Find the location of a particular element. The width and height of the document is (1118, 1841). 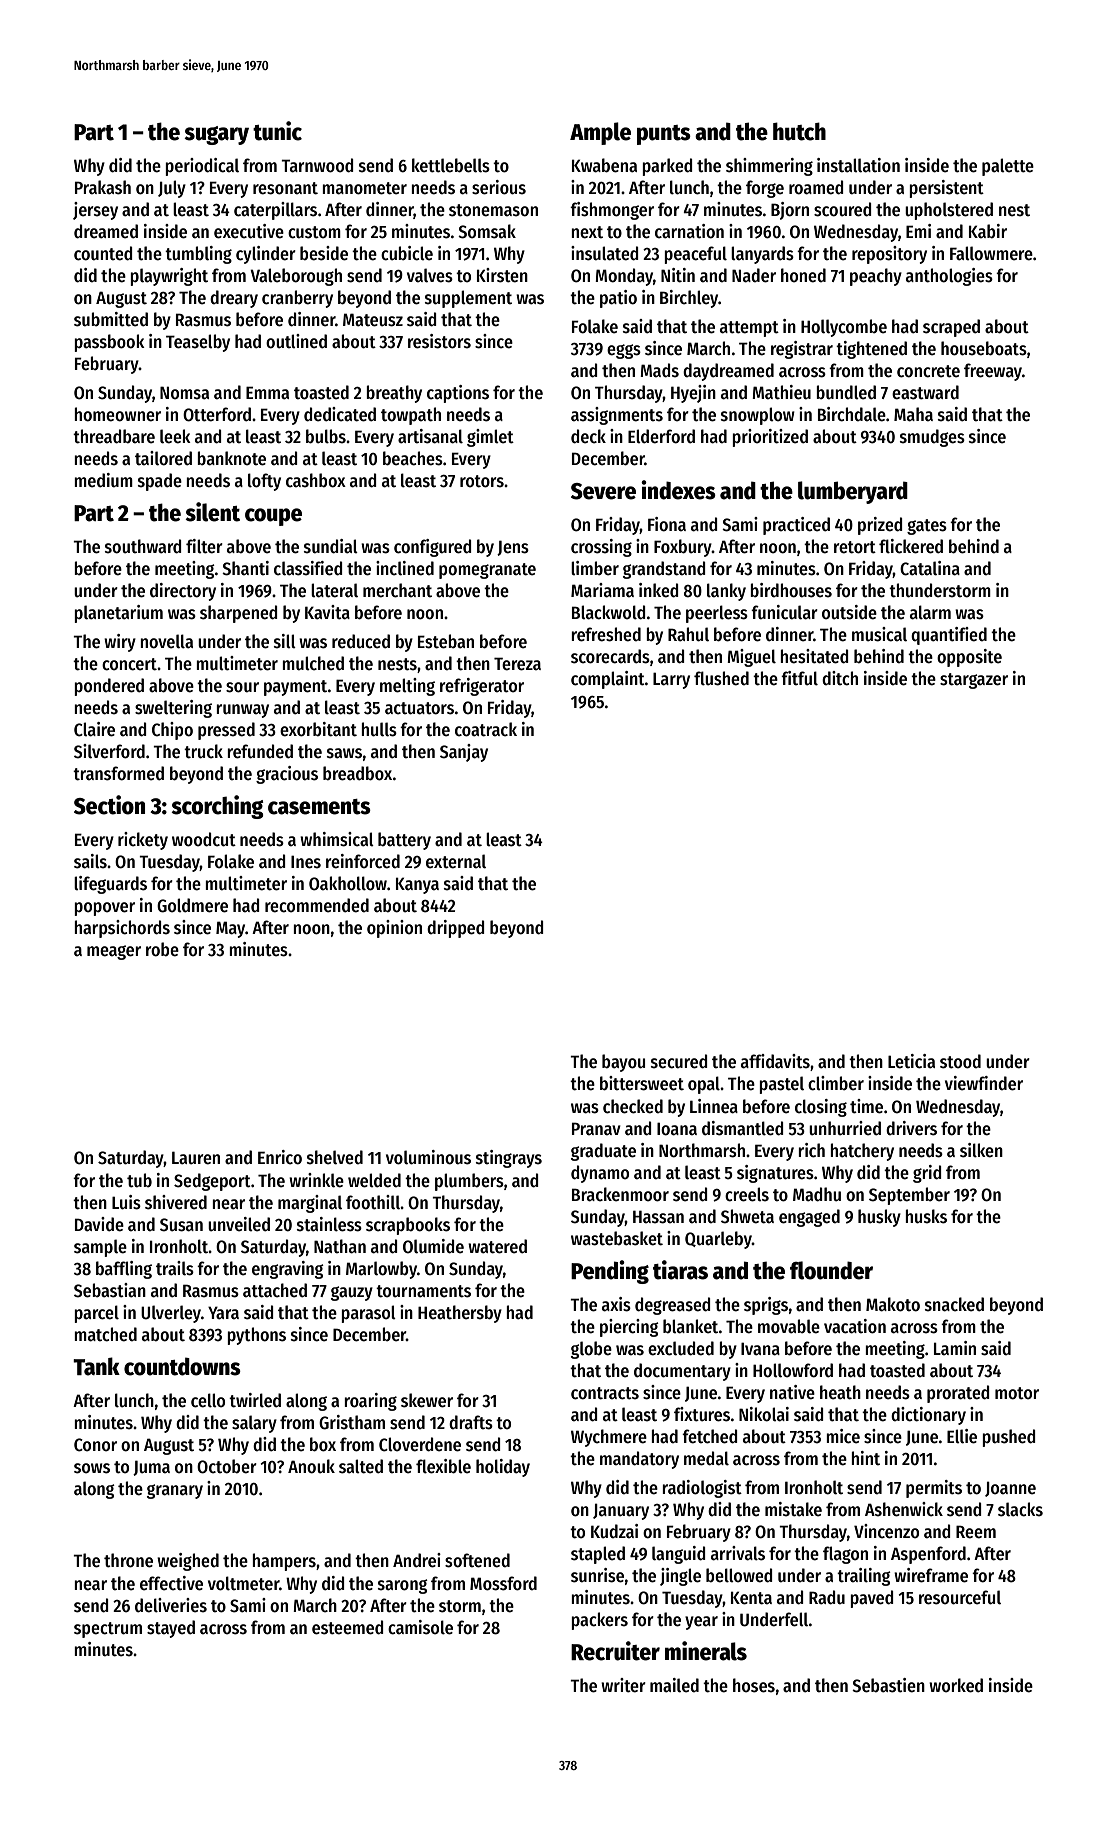

wastebasket is located at coordinates (617, 1238).
